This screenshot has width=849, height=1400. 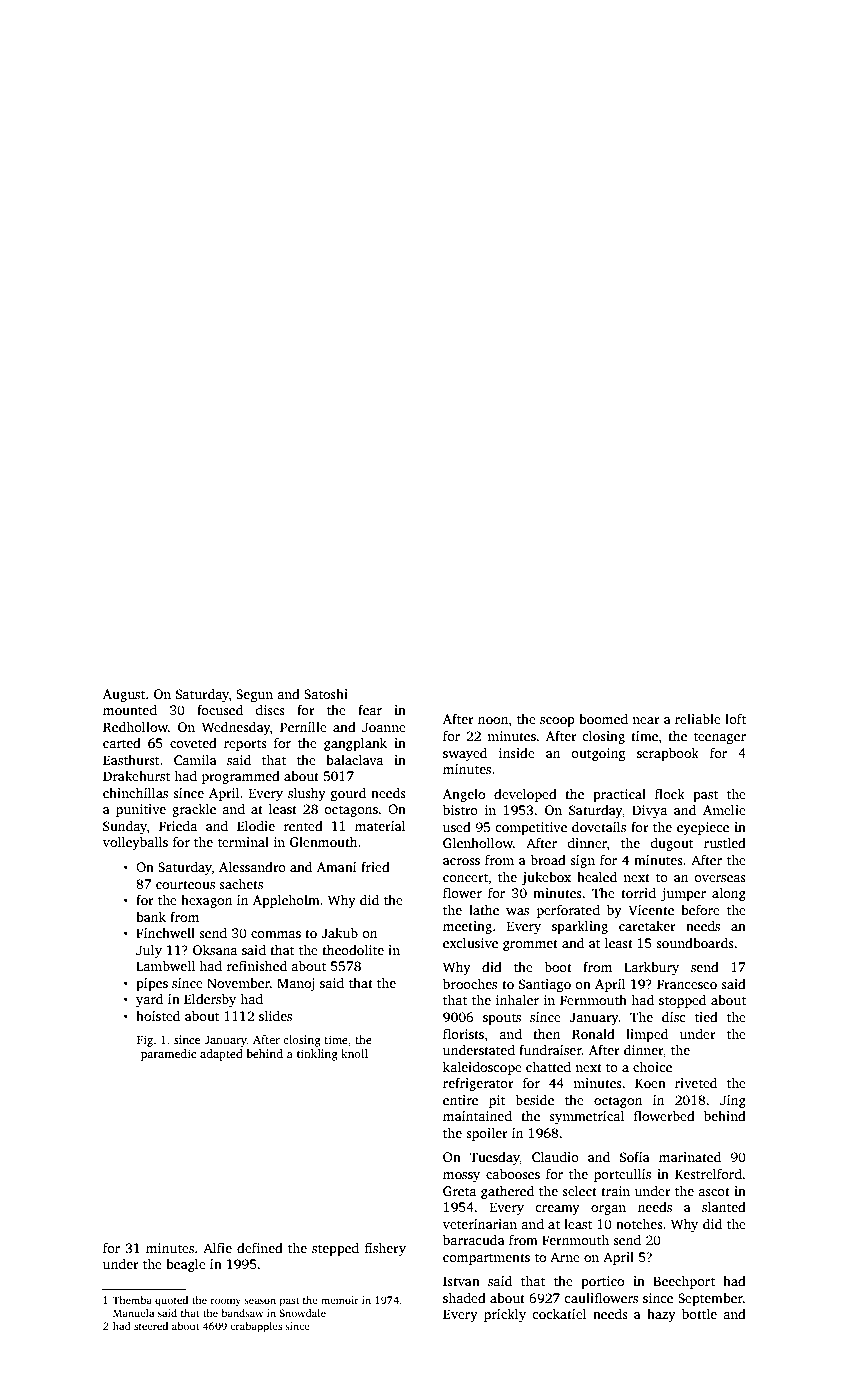 I want to click on gathered, so click(x=507, y=1192).
